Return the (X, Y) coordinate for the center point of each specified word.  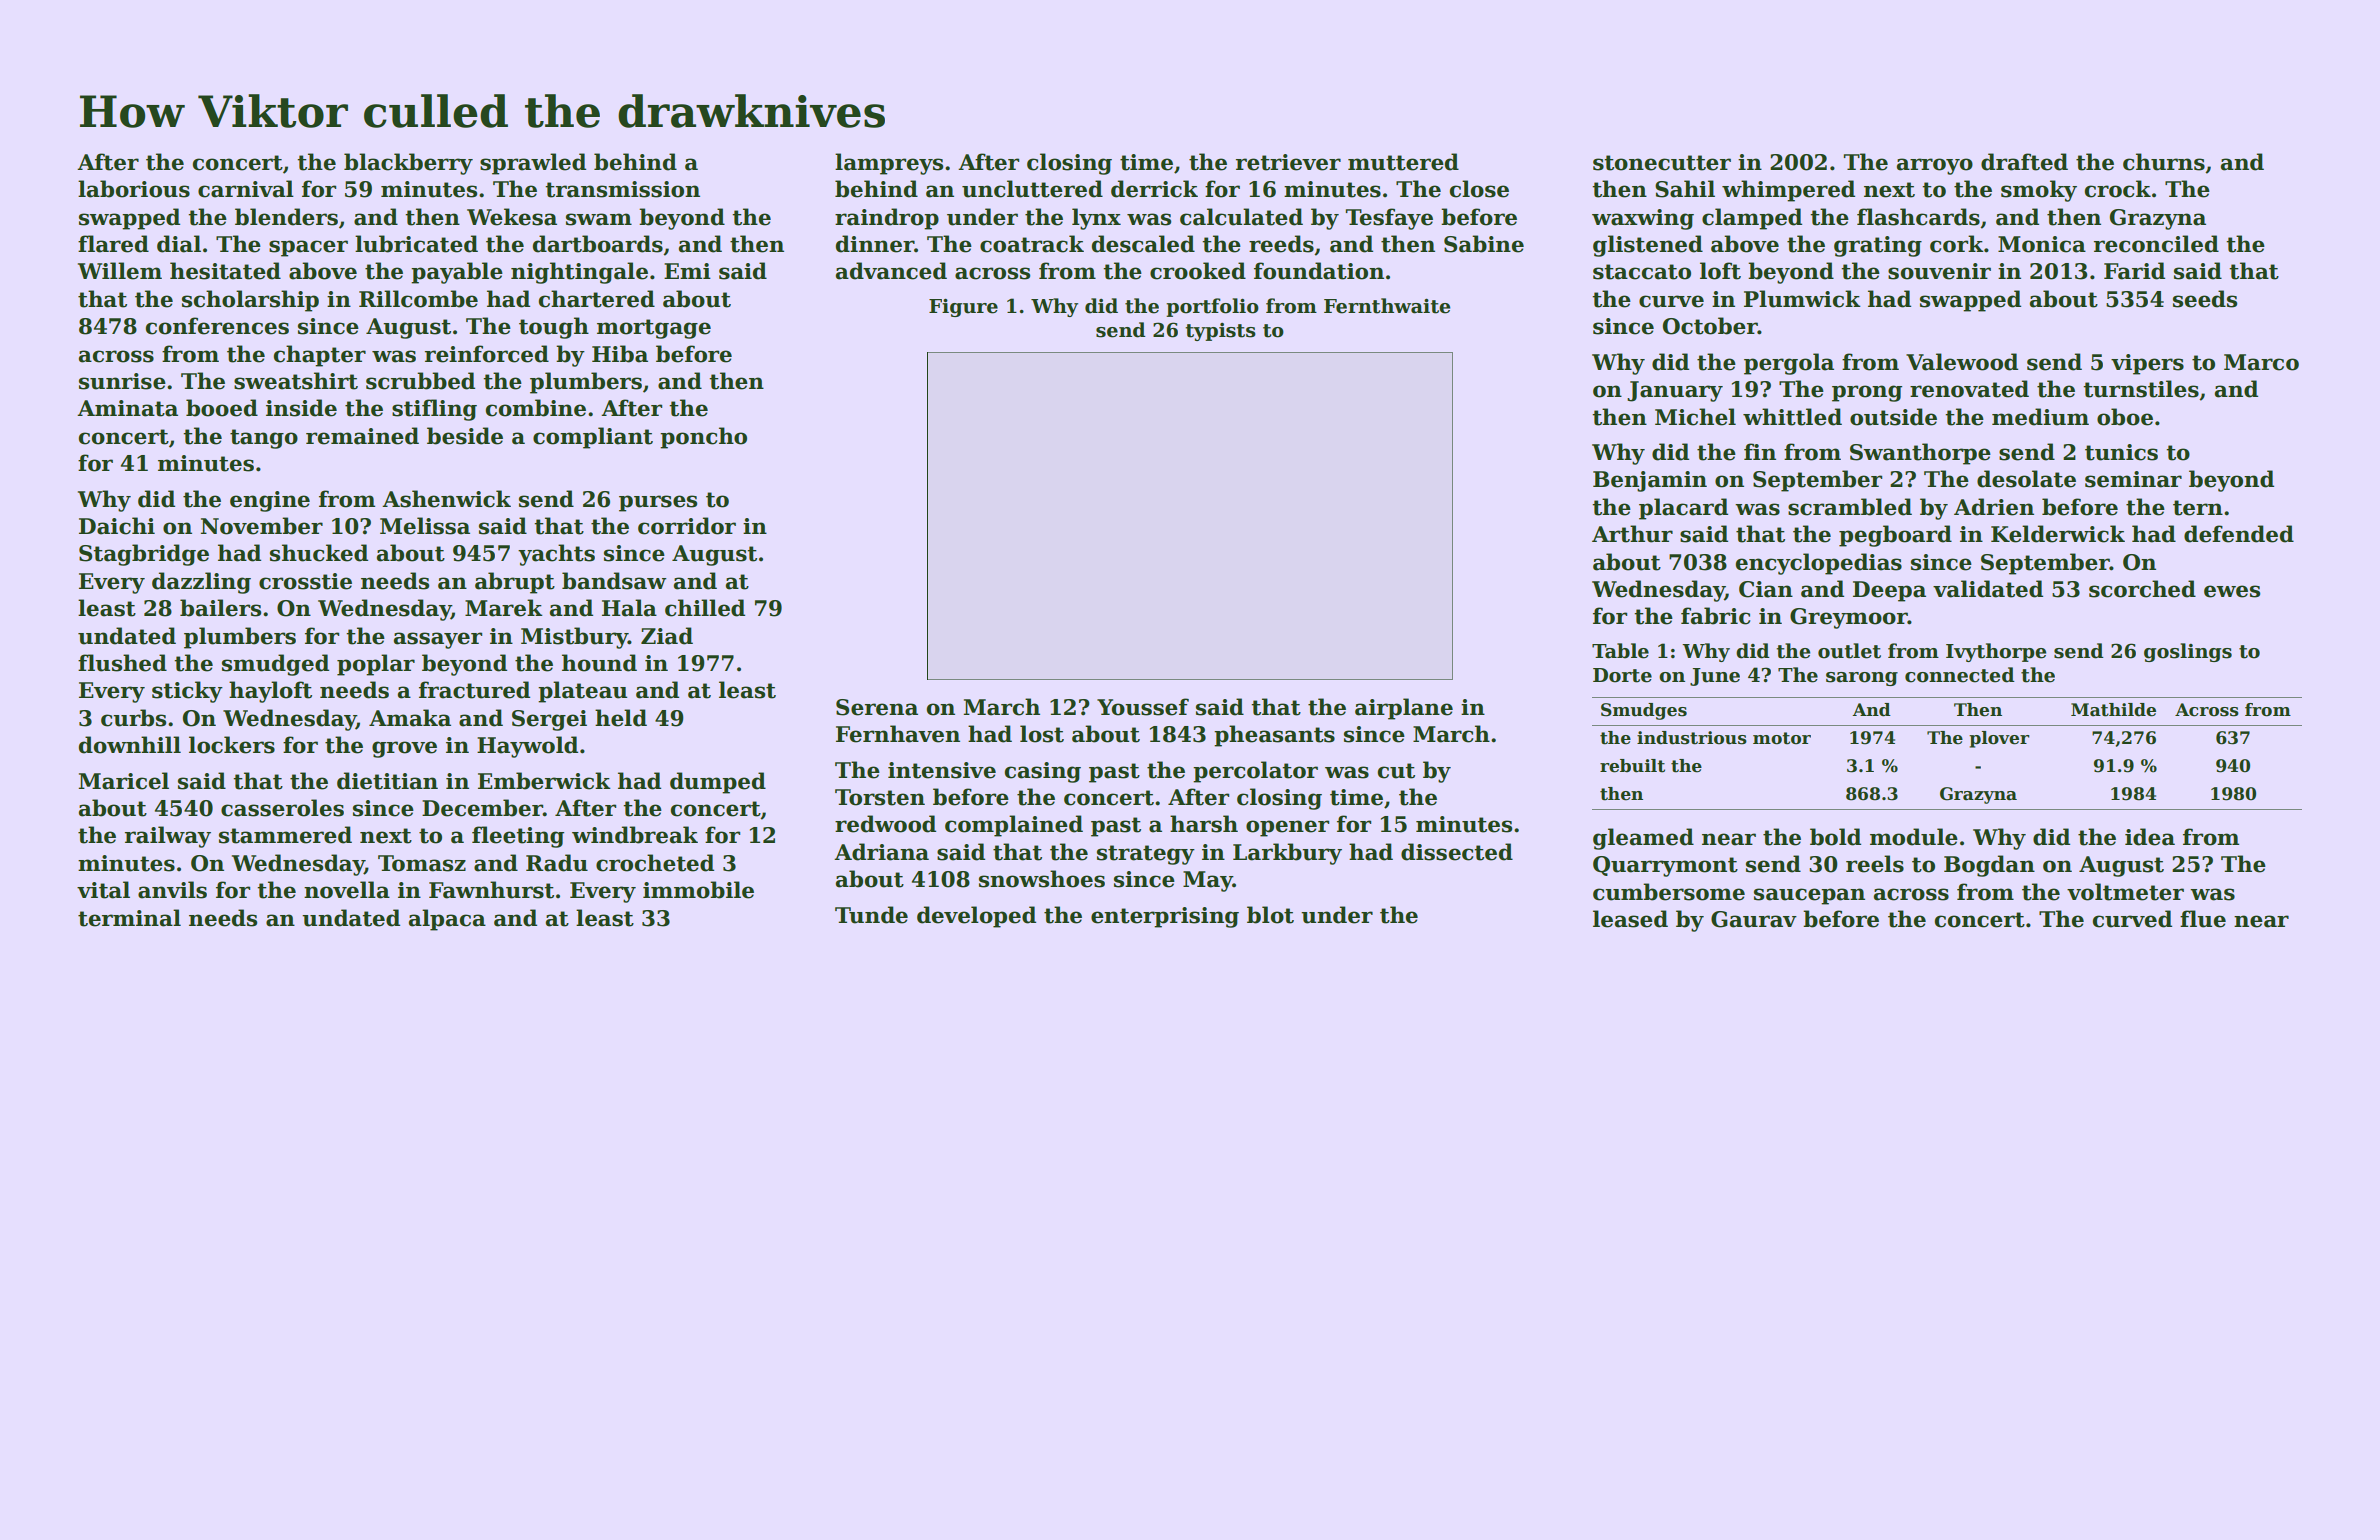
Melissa (425, 526)
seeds (2205, 299)
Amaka (410, 718)
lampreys (889, 164)
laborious (134, 189)
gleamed (1643, 839)
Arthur (1632, 534)
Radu (557, 863)
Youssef (1143, 707)
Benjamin (1650, 481)
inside (301, 408)
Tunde (871, 915)
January (1675, 391)
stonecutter (1662, 163)
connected (1960, 675)
